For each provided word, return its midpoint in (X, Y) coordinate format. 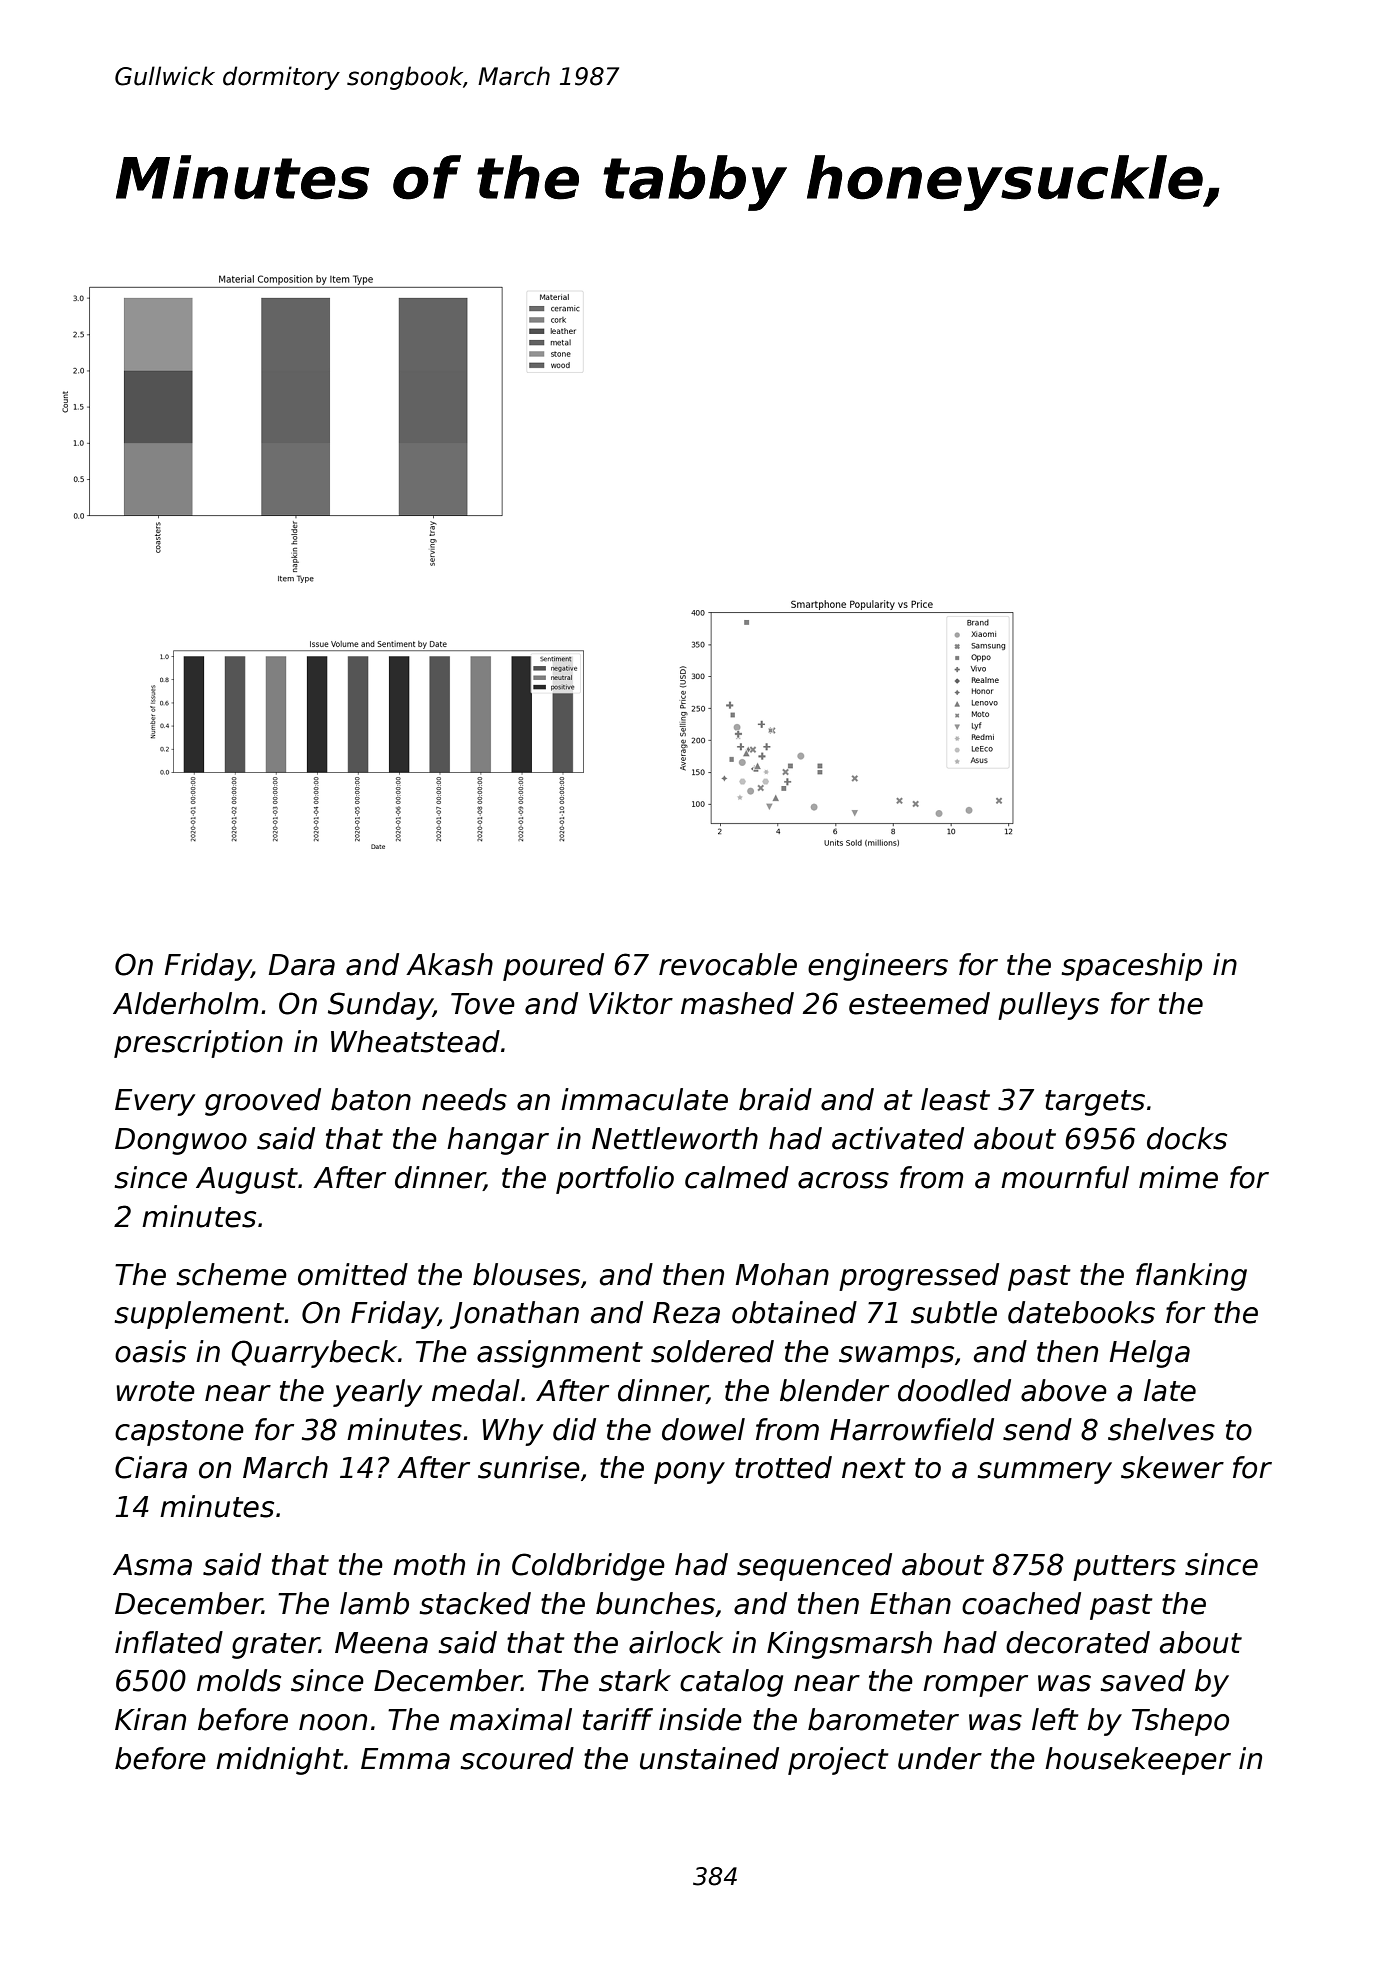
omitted (353, 1274)
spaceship (1132, 967)
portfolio (615, 1180)
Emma (405, 1759)
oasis (150, 1351)
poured (553, 967)
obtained (794, 1312)
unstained (709, 1758)
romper (975, 1686)
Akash (449, 964)
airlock (676, 1642)
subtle (954, 1312)
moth (429, 1564)
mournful (1065, 1177)
